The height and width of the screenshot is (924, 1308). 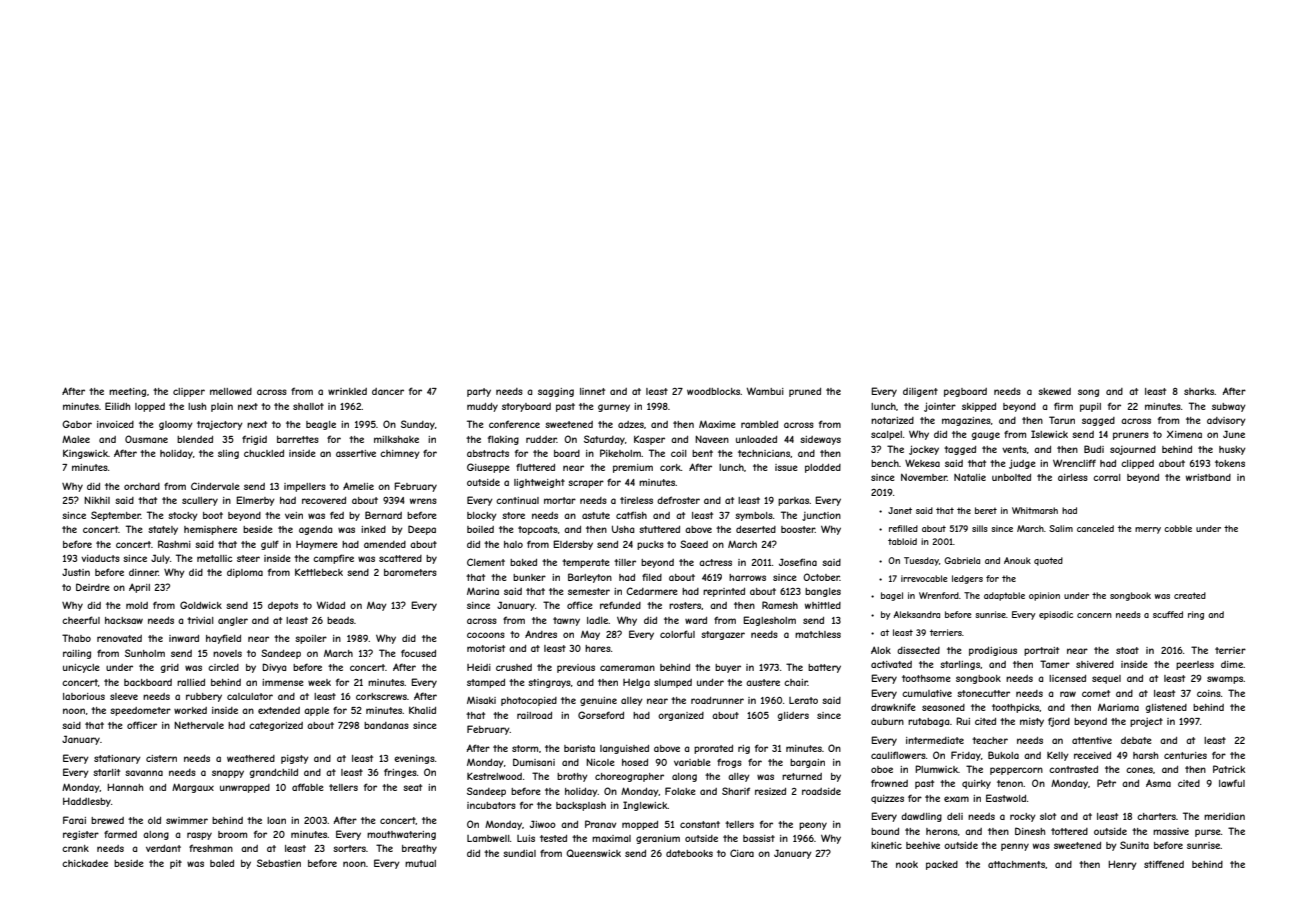 What do you see at coordinates (85, 454) in the screenshot?
I see `Kingswick` at bounding box center [85, 454].
